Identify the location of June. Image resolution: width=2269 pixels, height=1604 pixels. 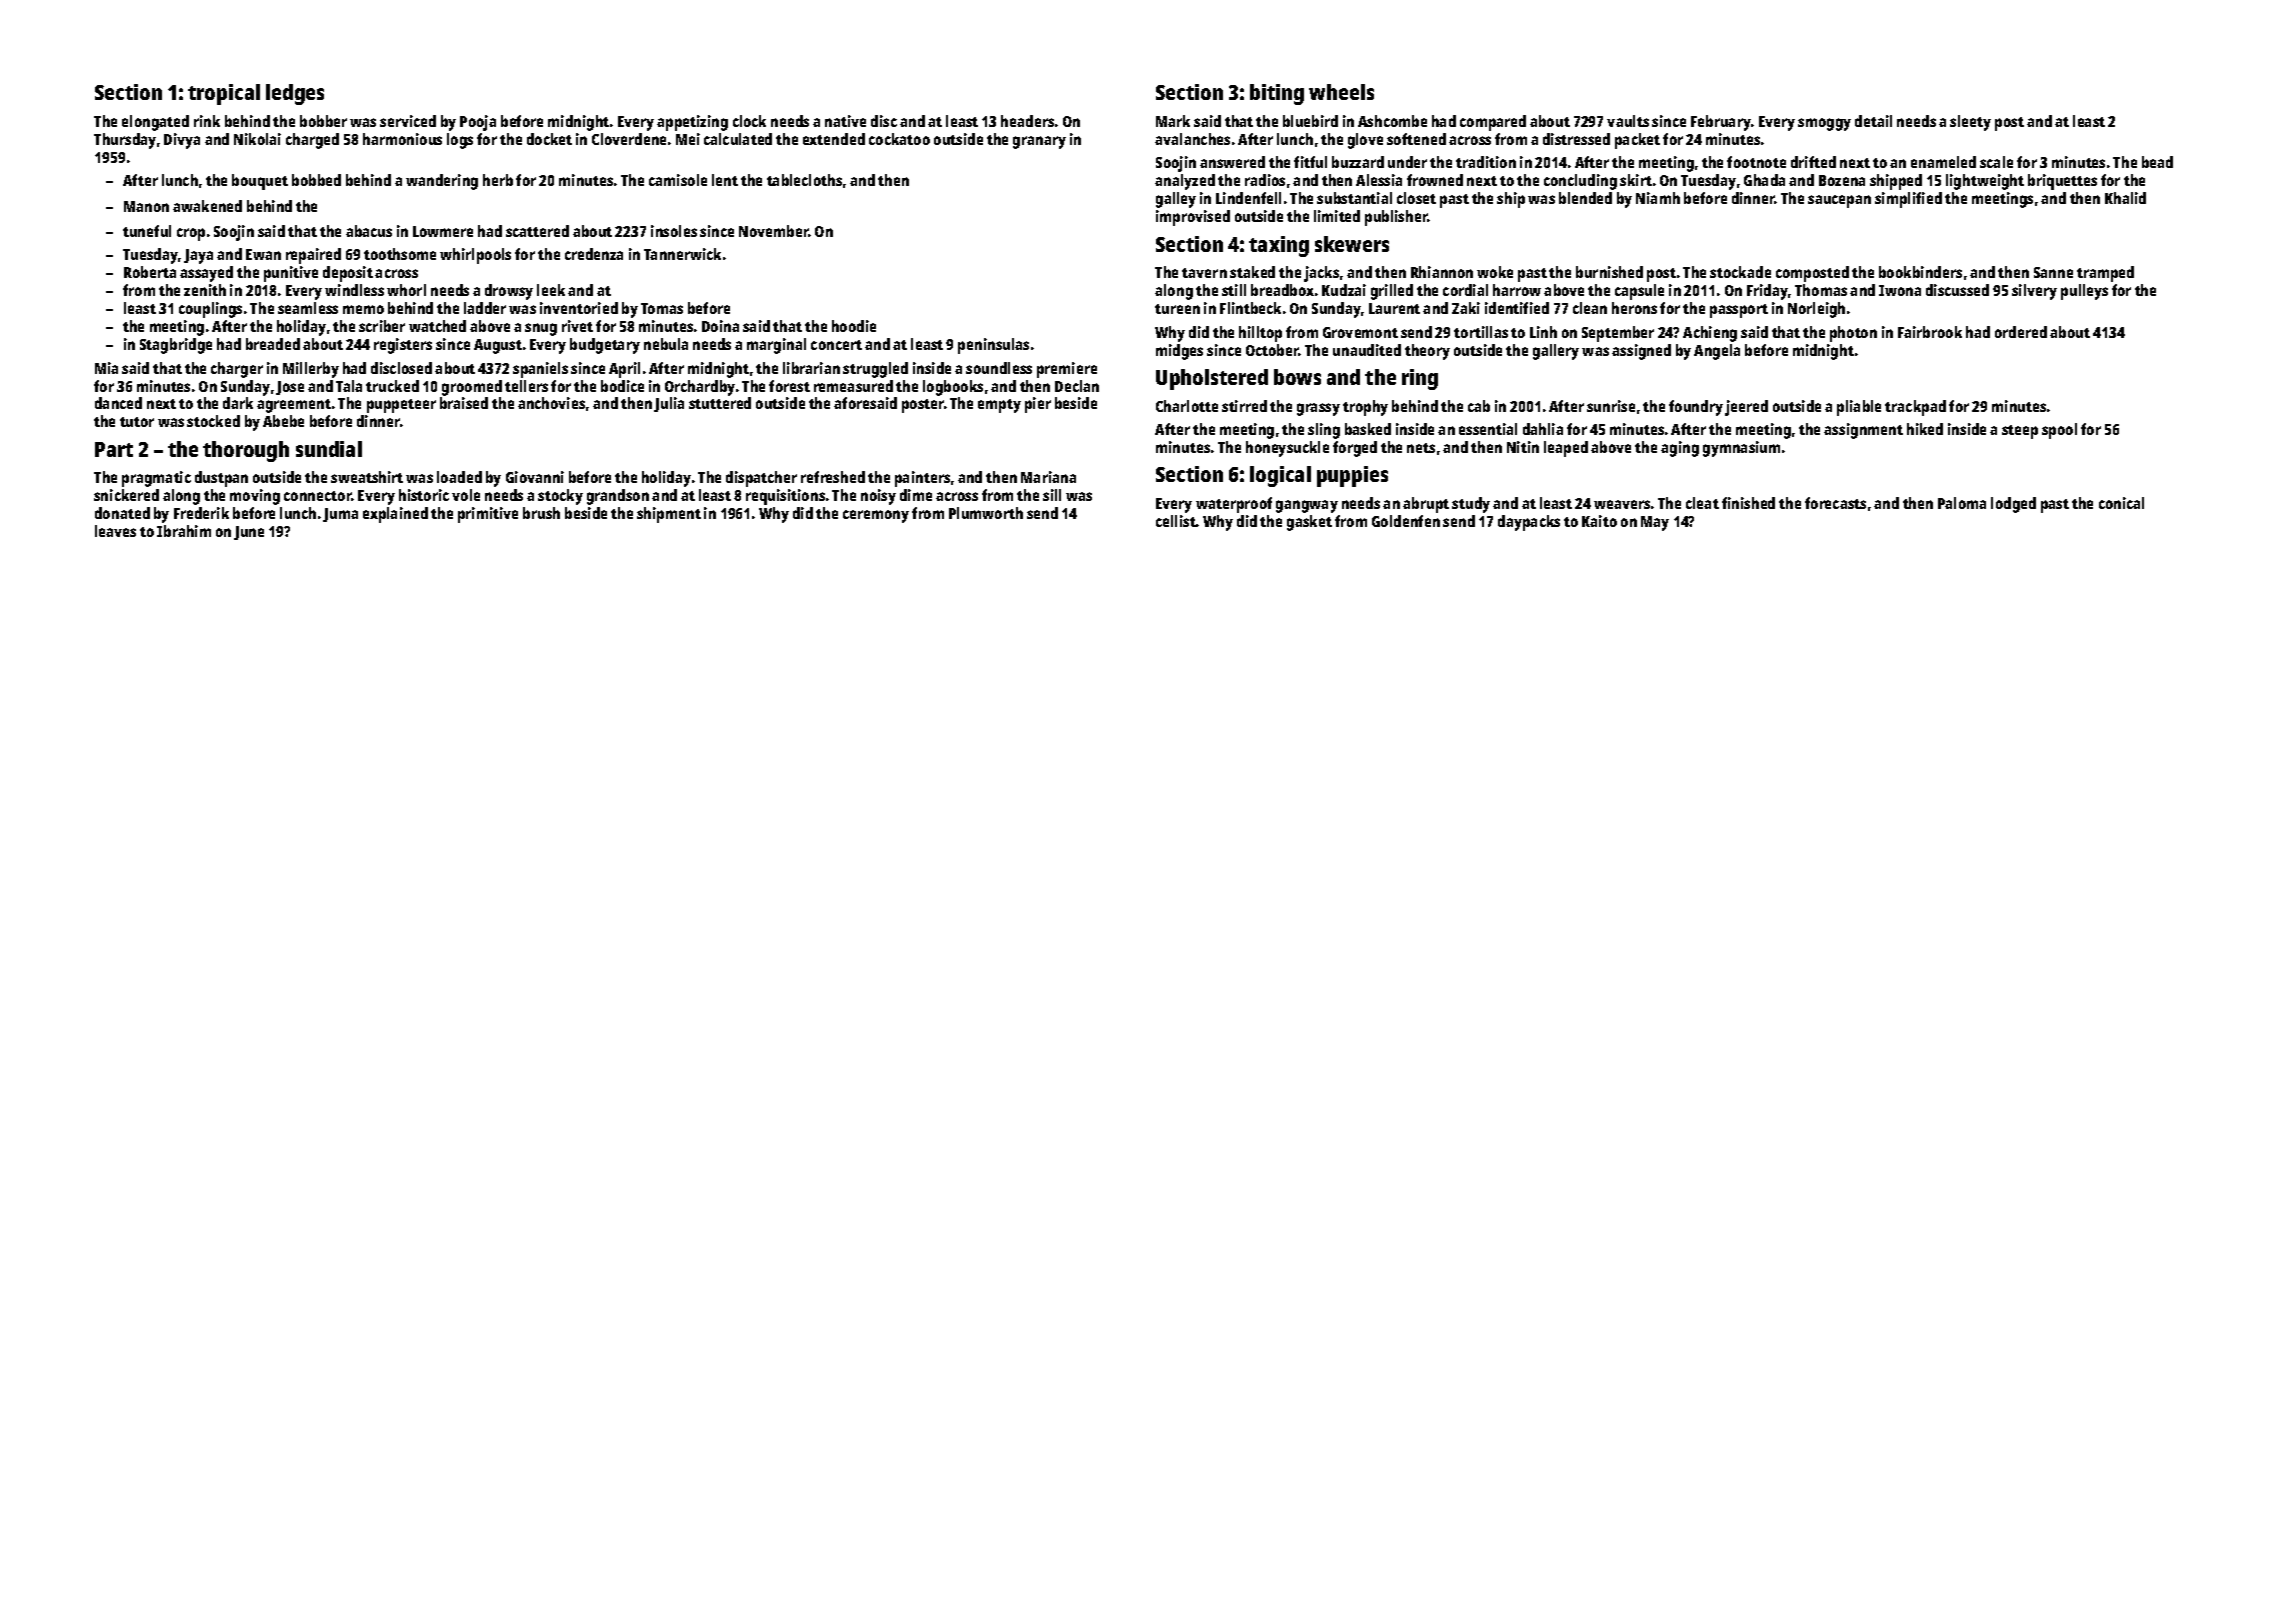
(249, 533).
